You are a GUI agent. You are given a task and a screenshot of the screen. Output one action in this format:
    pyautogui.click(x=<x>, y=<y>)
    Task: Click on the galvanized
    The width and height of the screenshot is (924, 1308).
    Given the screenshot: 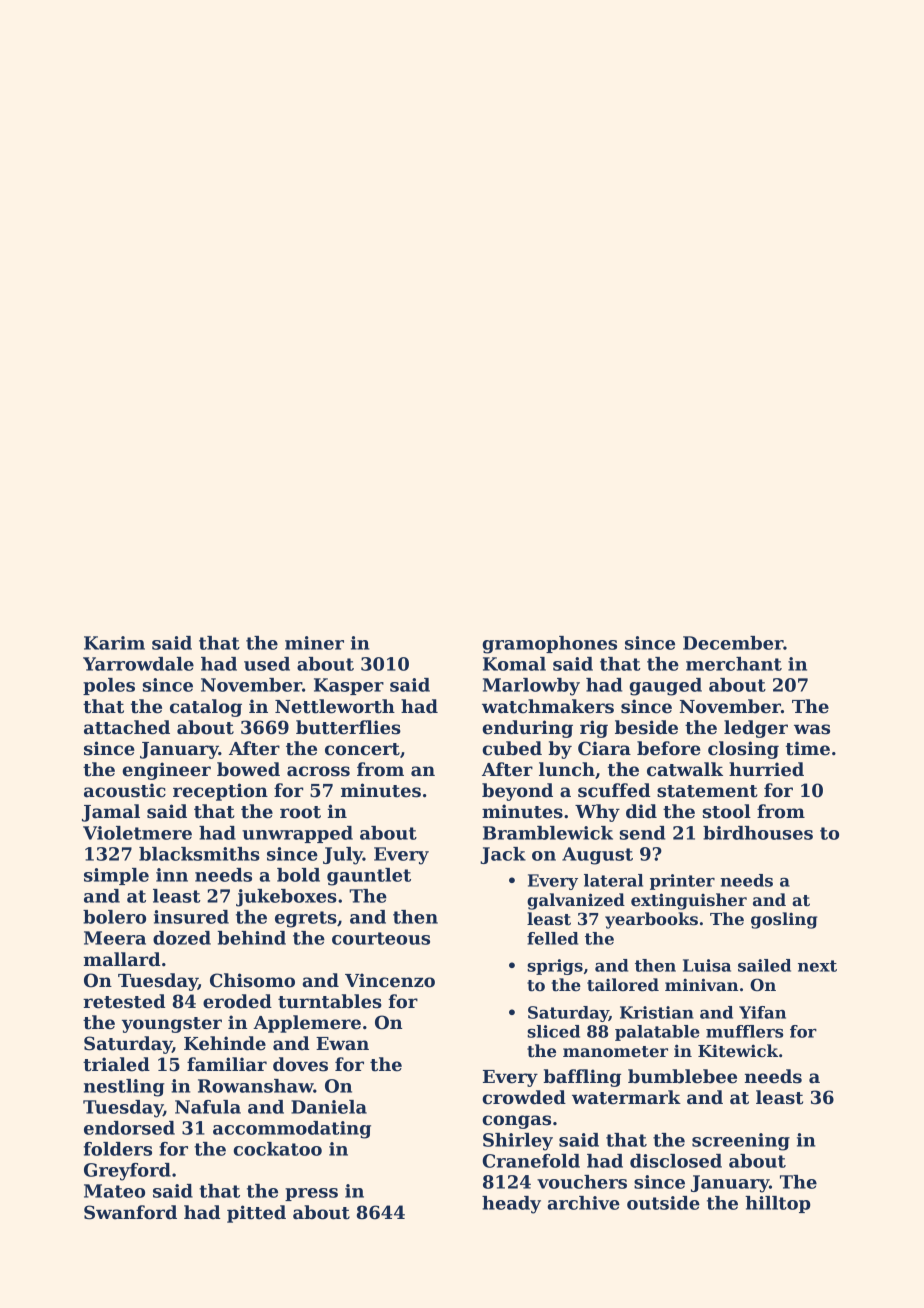 What is the action you would take?
    pyautogui.click(x=576, y=901)
